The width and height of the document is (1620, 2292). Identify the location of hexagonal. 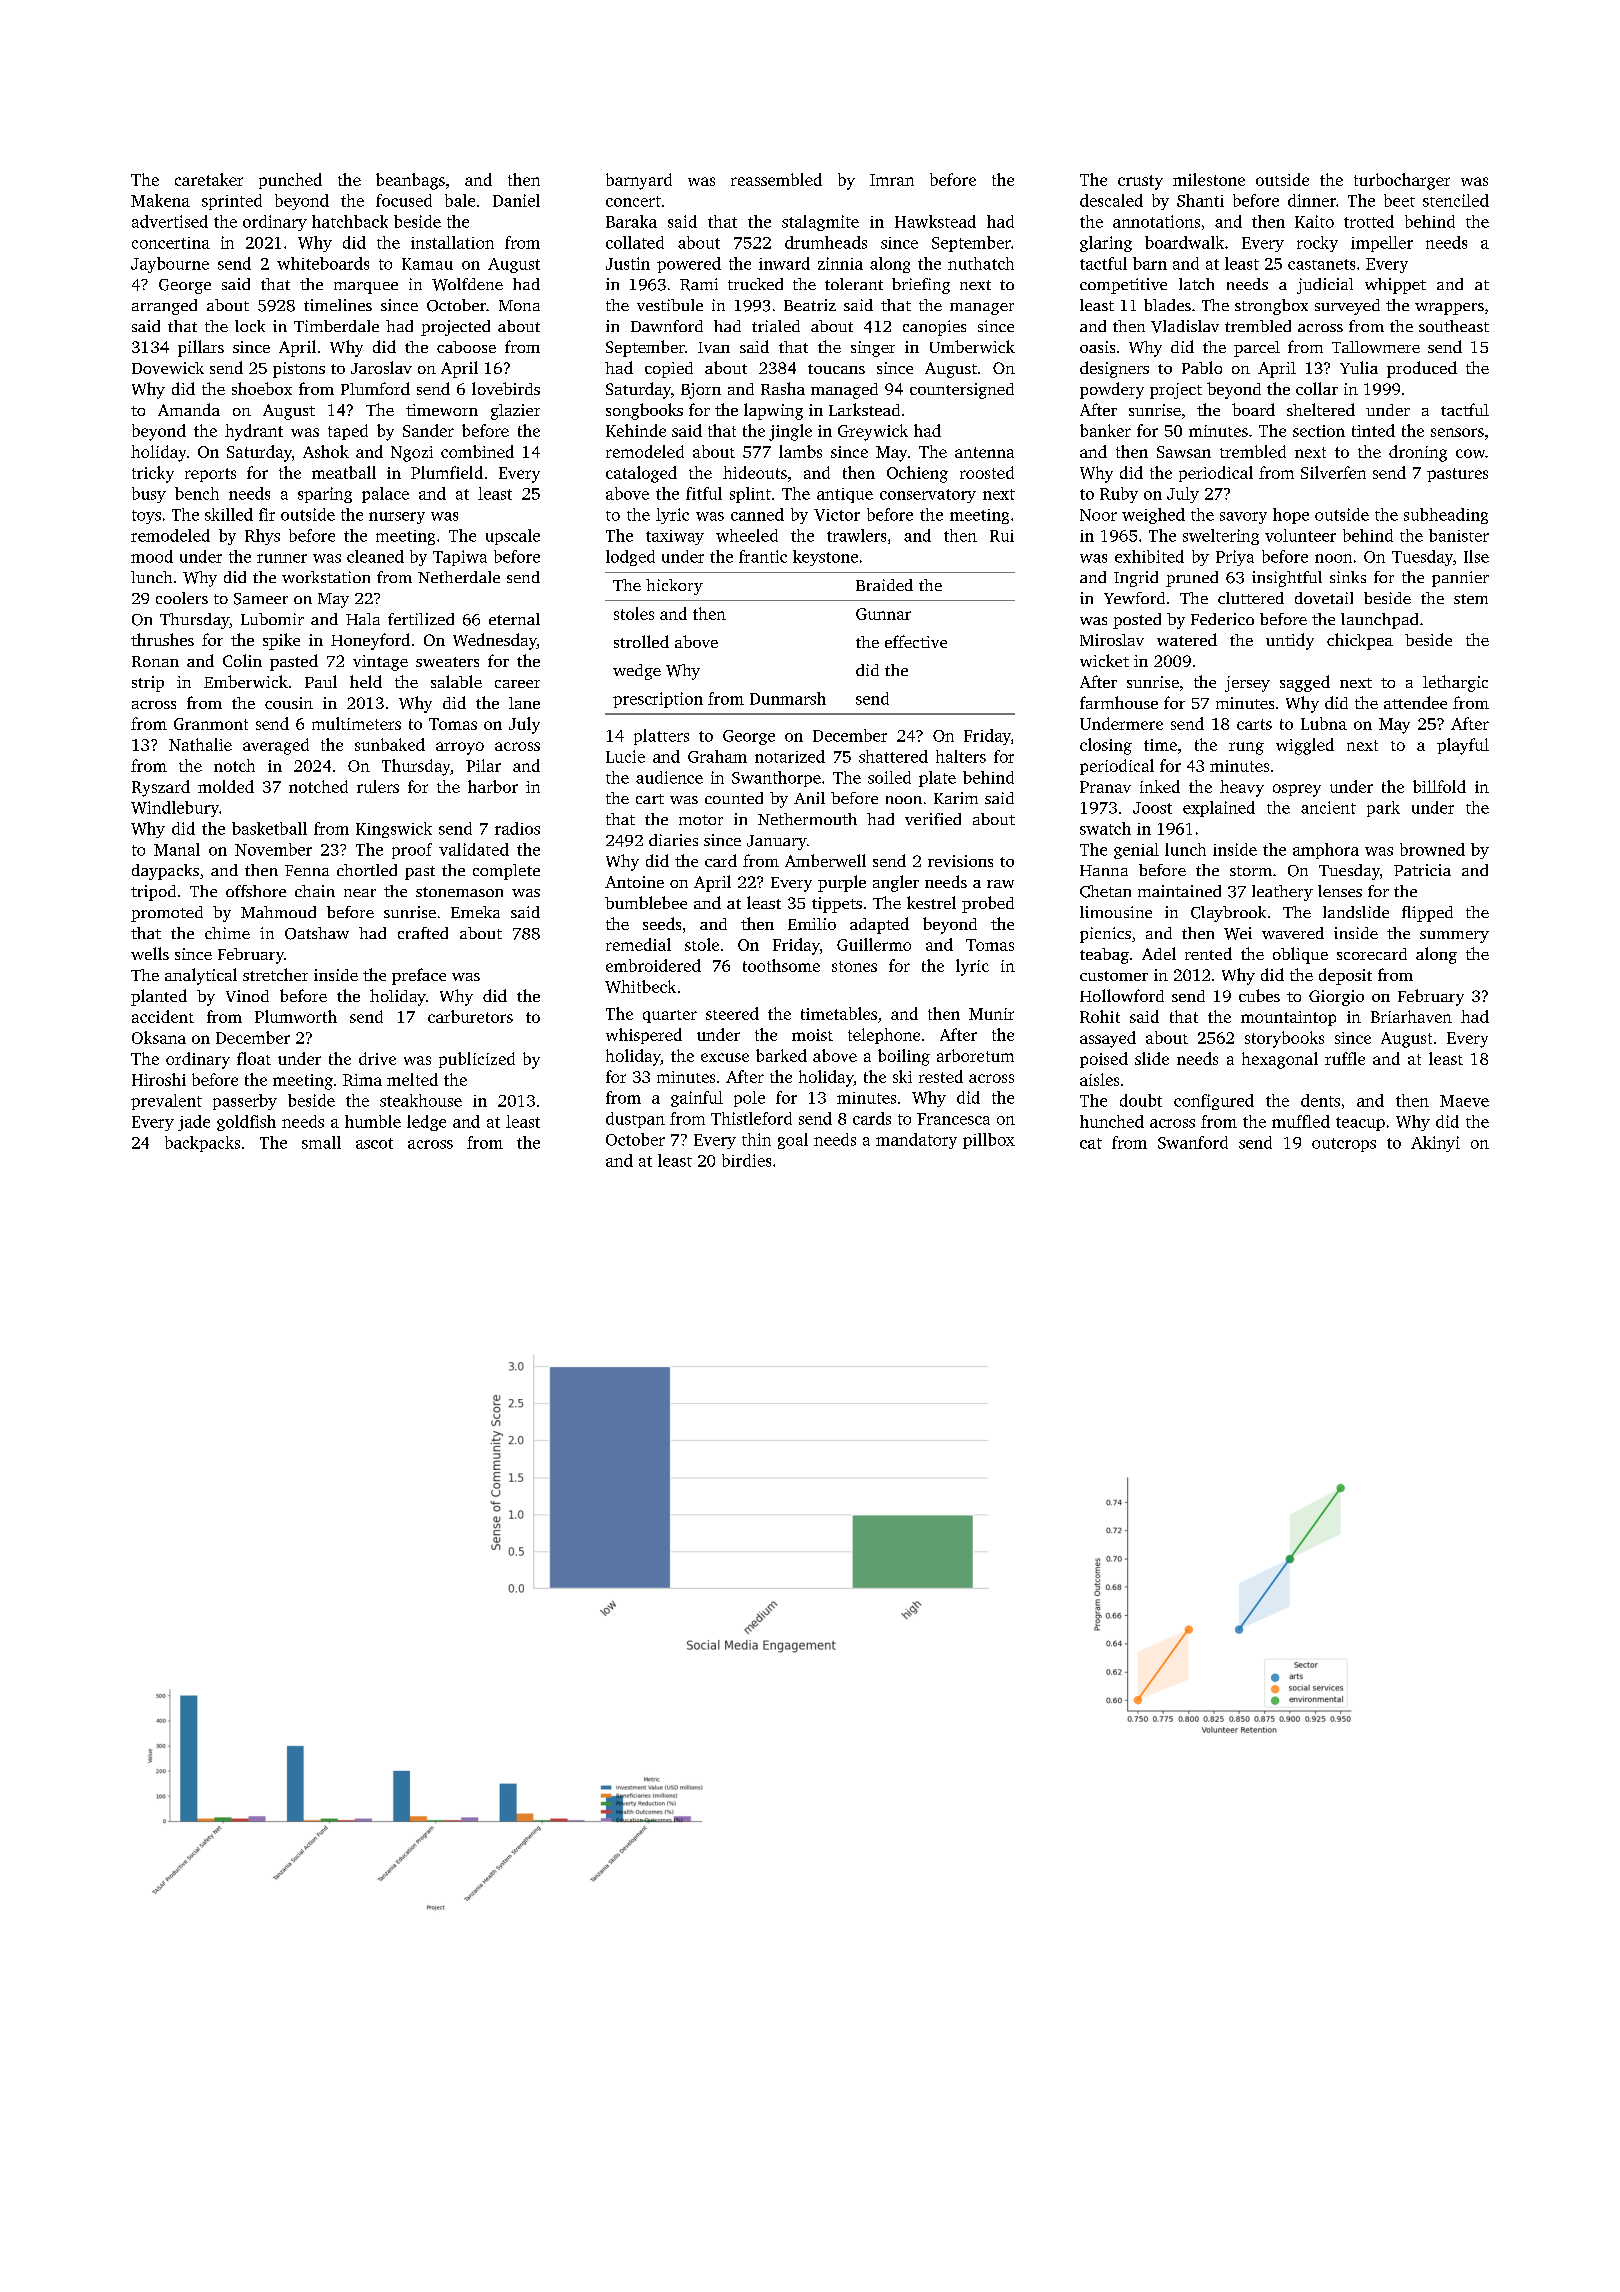
(1280, 1060).
